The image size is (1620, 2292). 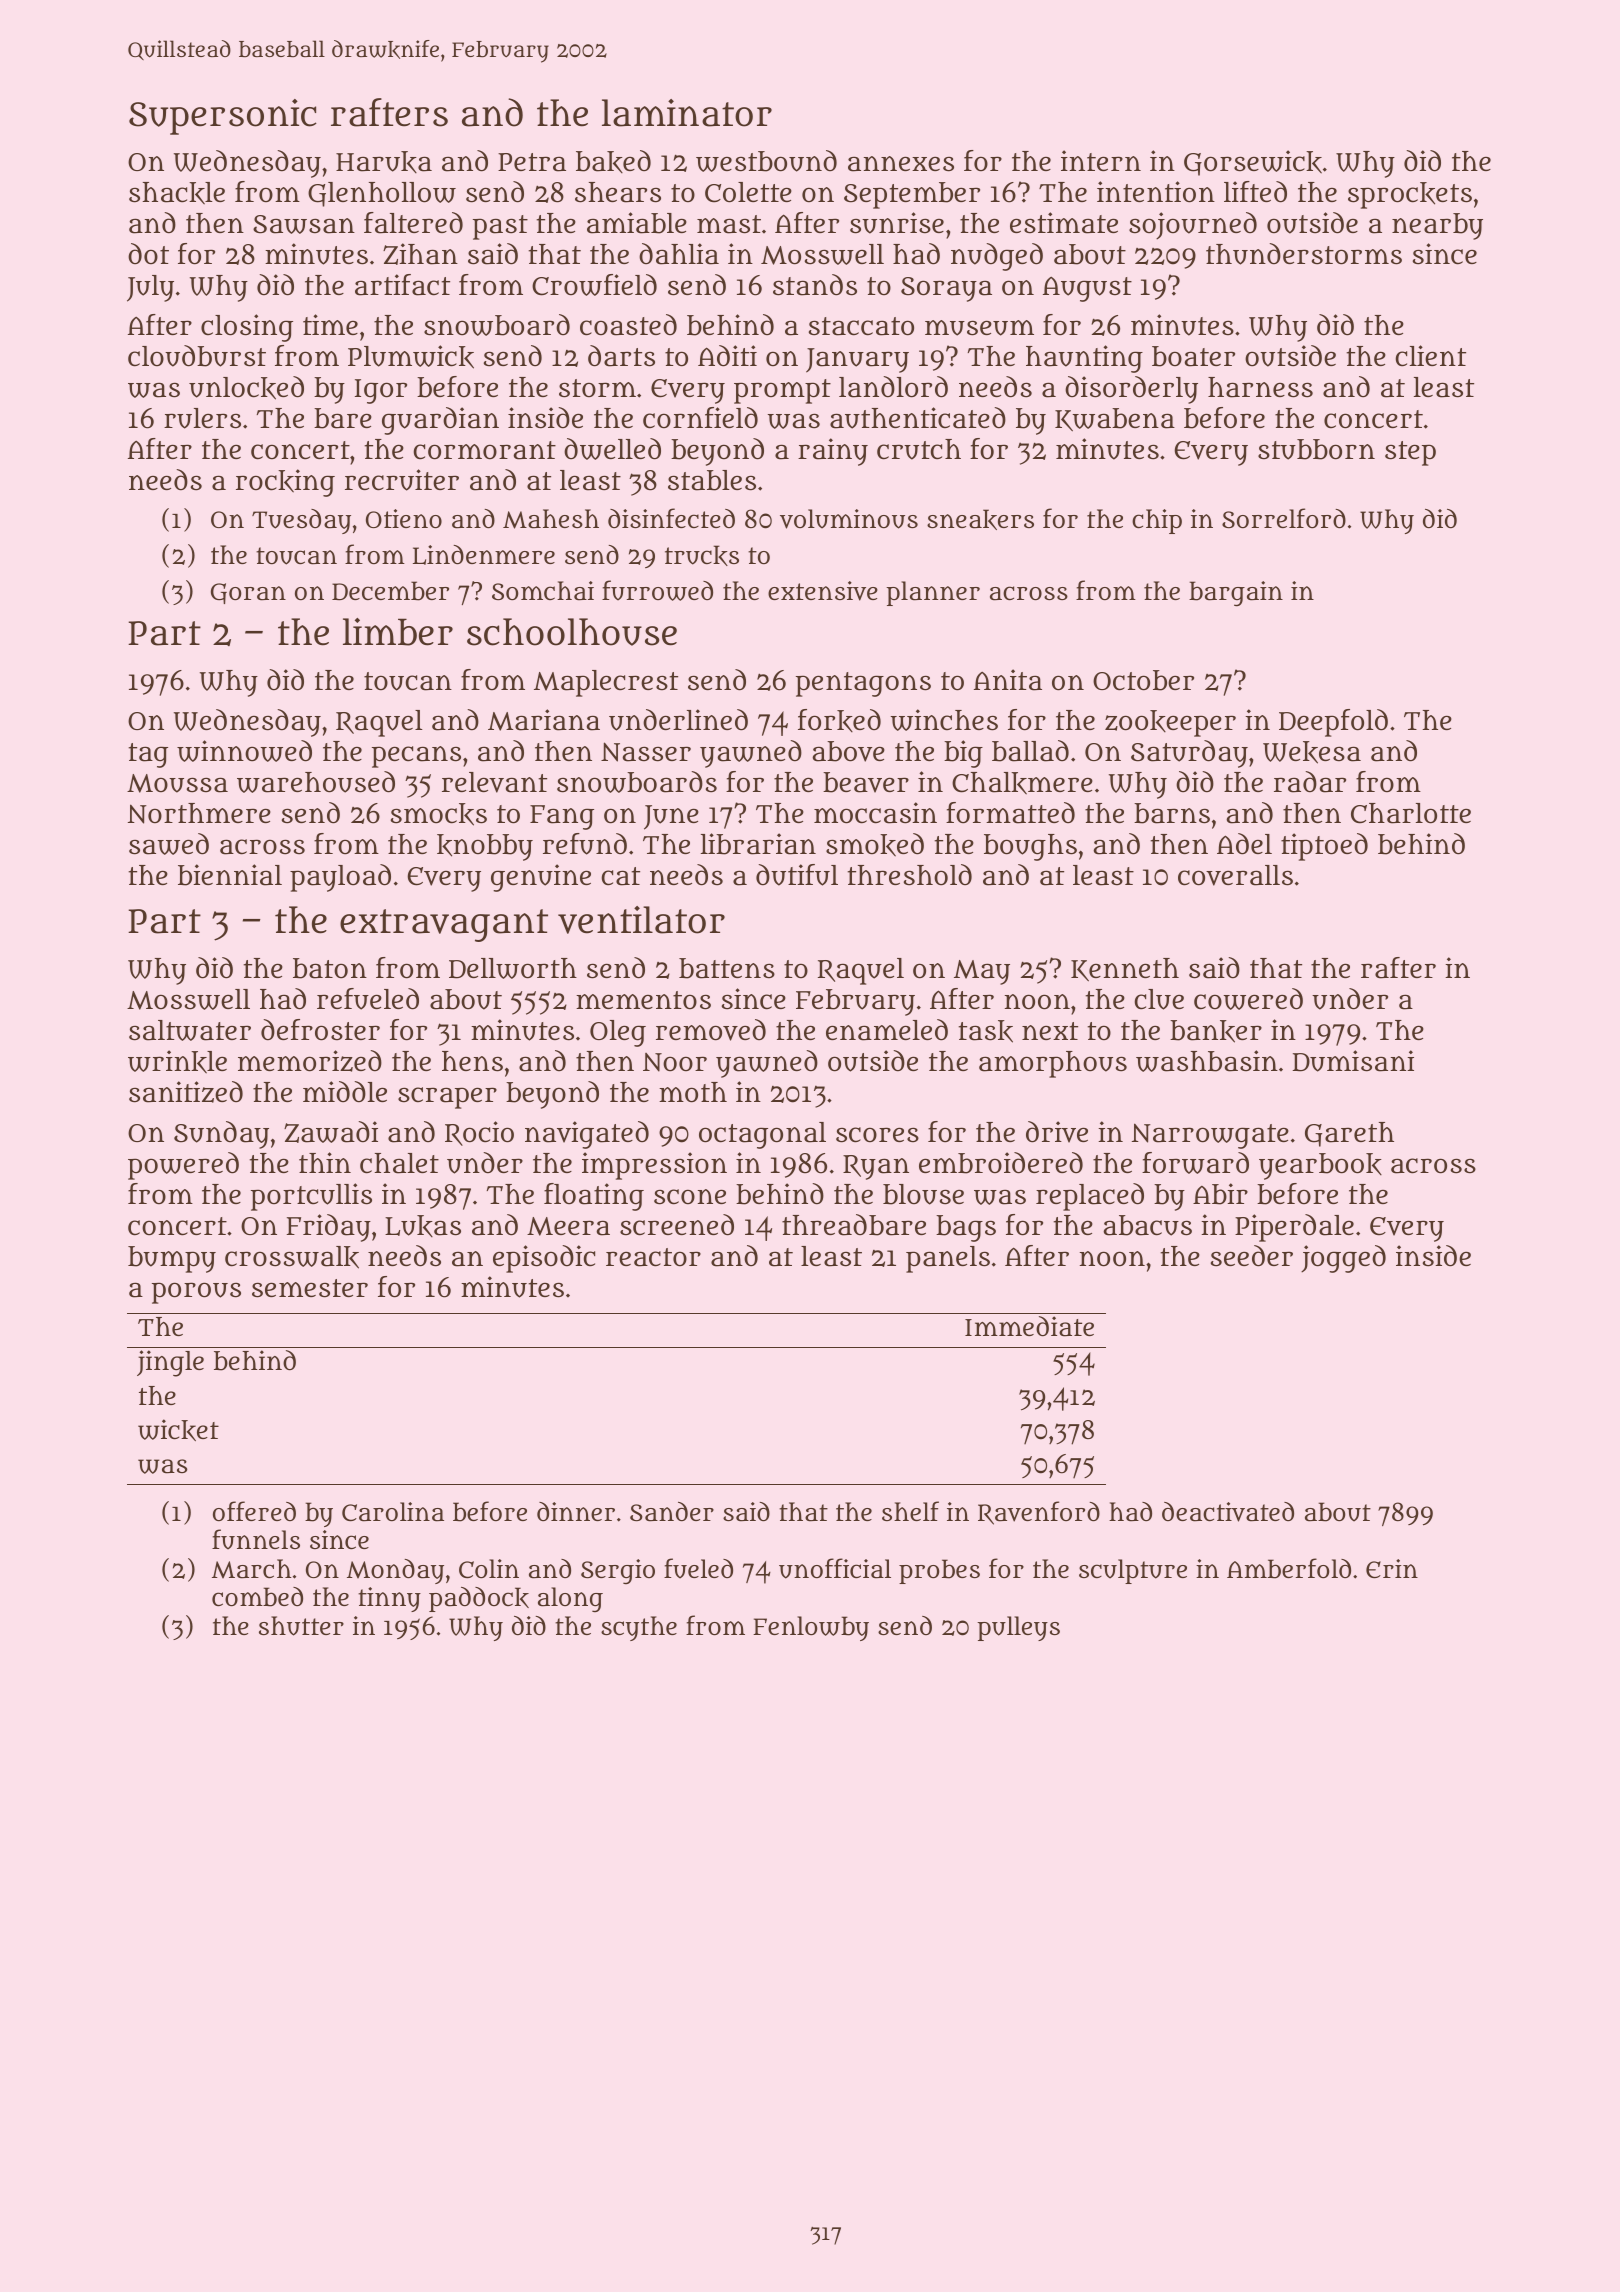 I want to click on dwelled, so click(x=612, y=449).
